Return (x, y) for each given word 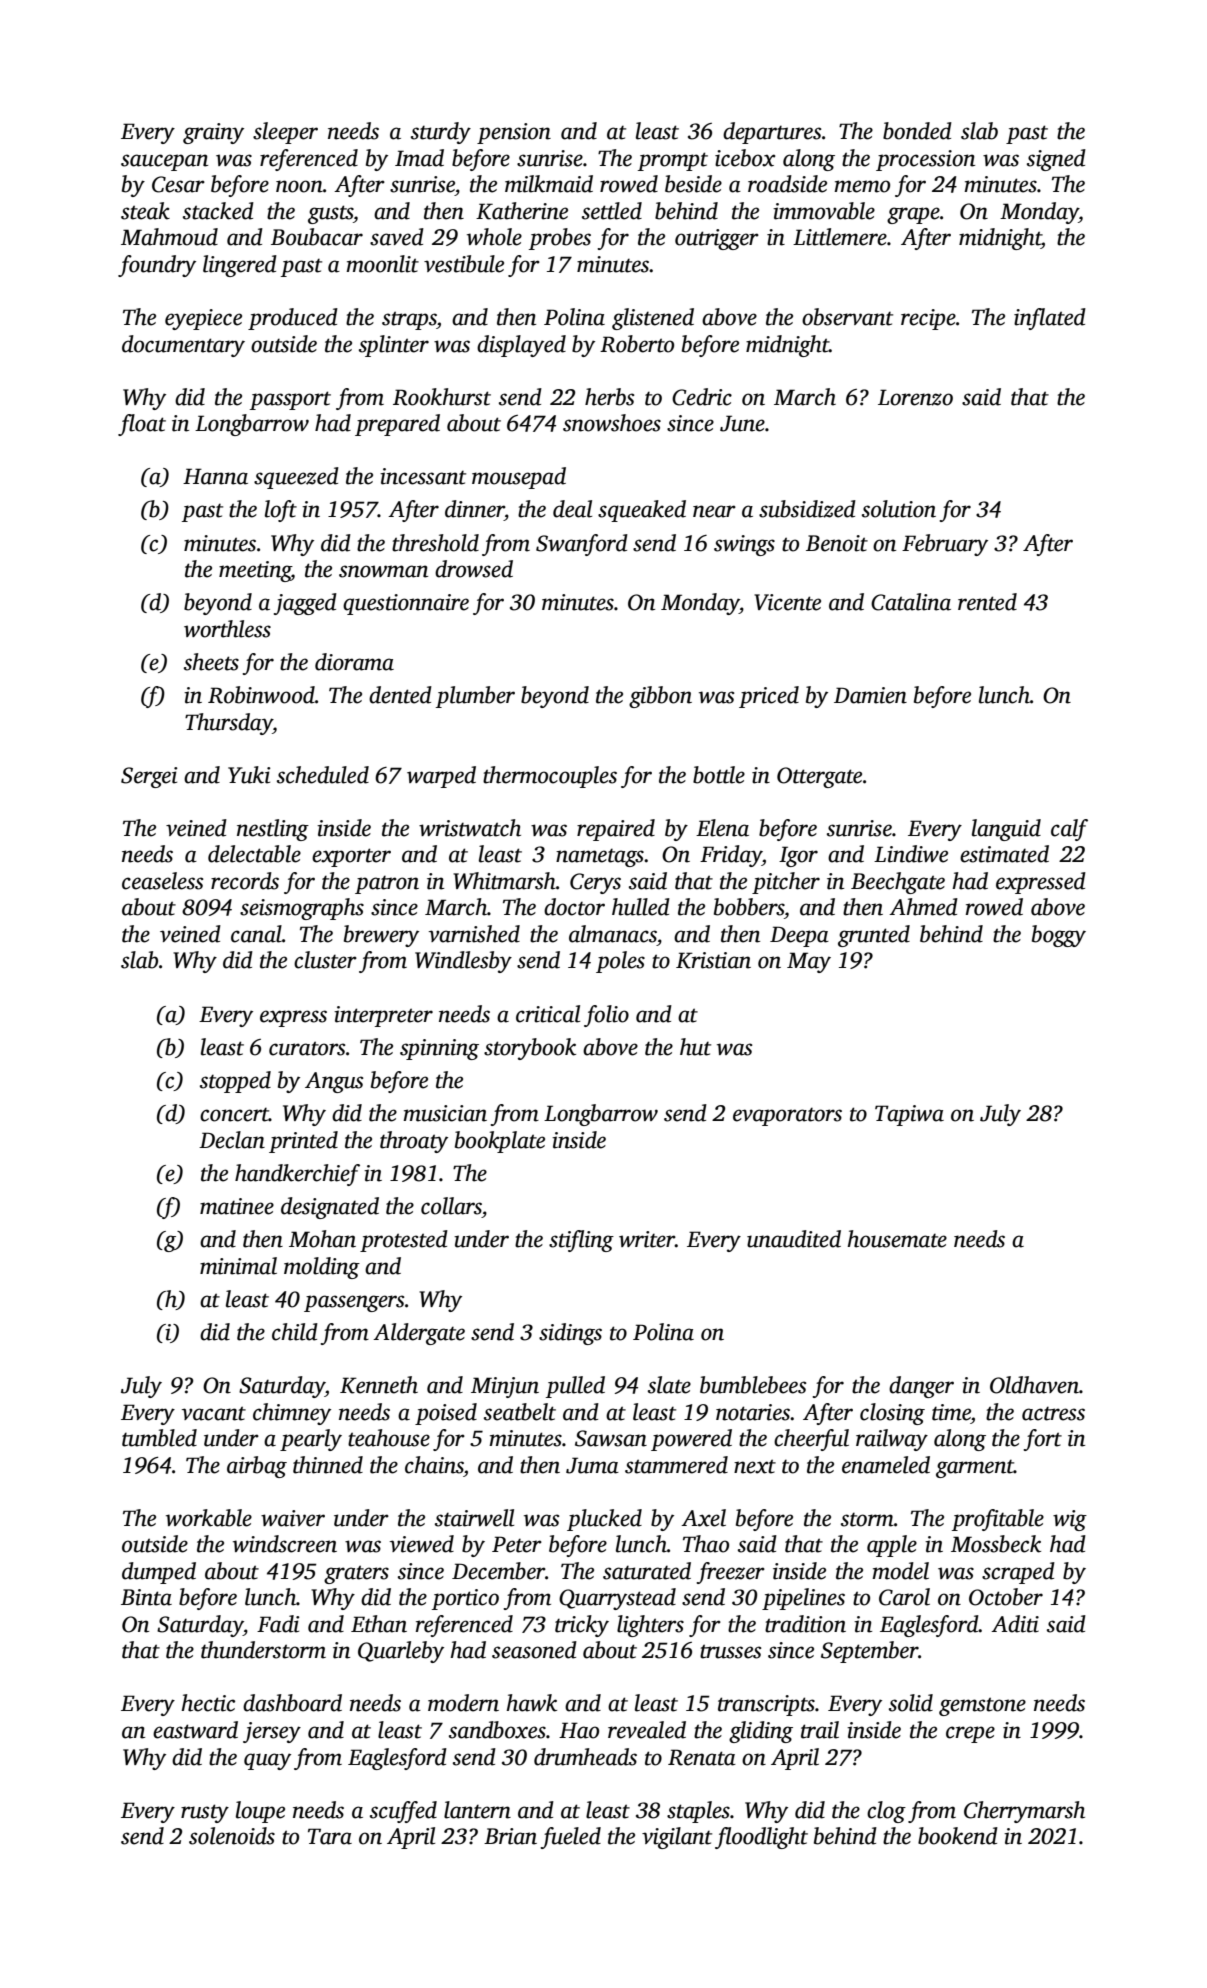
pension (514, 133)
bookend (958, 1836)
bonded (917, 131)
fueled (570, 1838)
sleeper (285, 133)
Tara (330, 1836)
